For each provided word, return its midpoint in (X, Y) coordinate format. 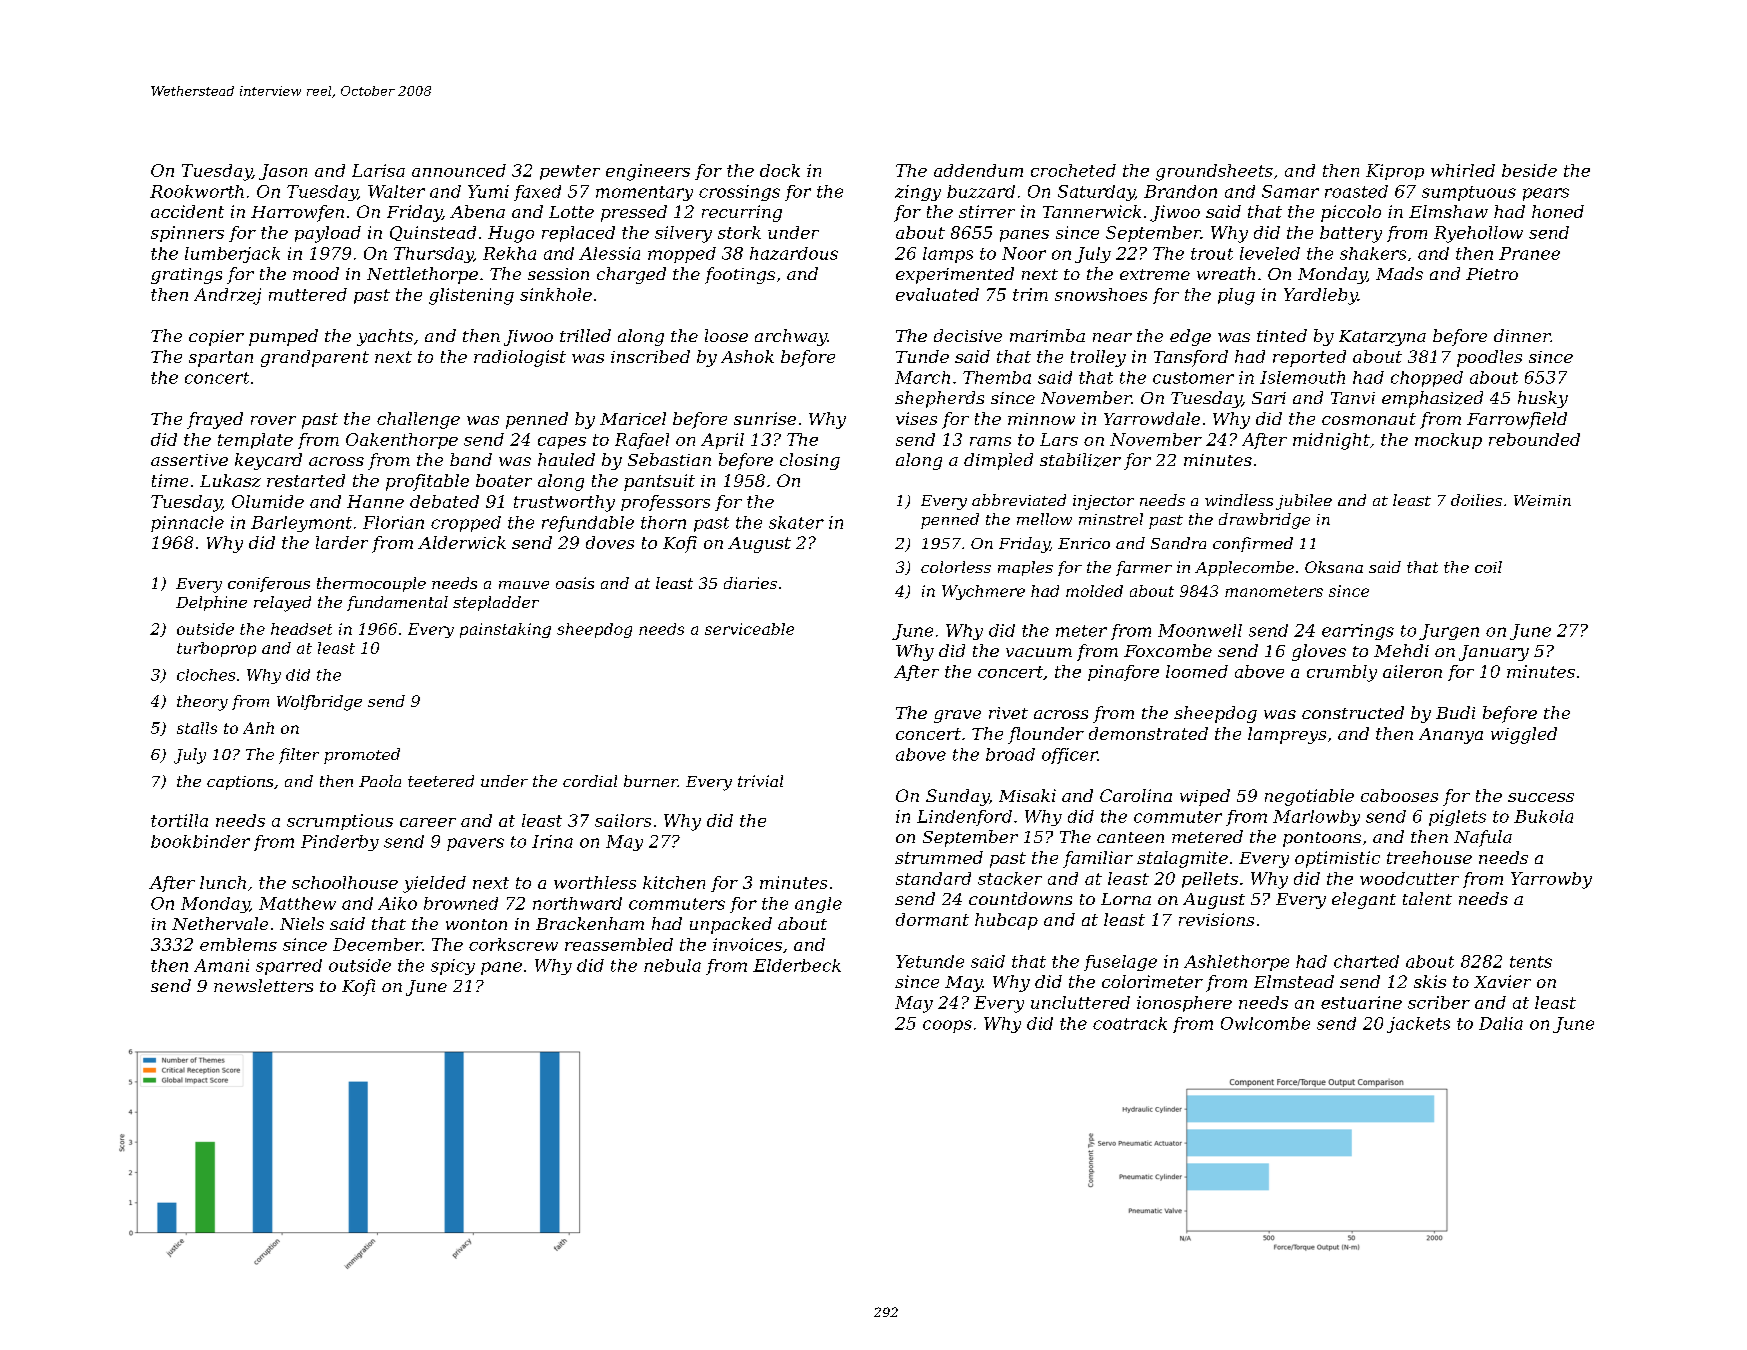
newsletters (263, 985)
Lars (1059, 439)
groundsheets (1214, 172)
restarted (306, 480)
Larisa (378, 170)
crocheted (1073, 170)
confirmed (1253, 544)
